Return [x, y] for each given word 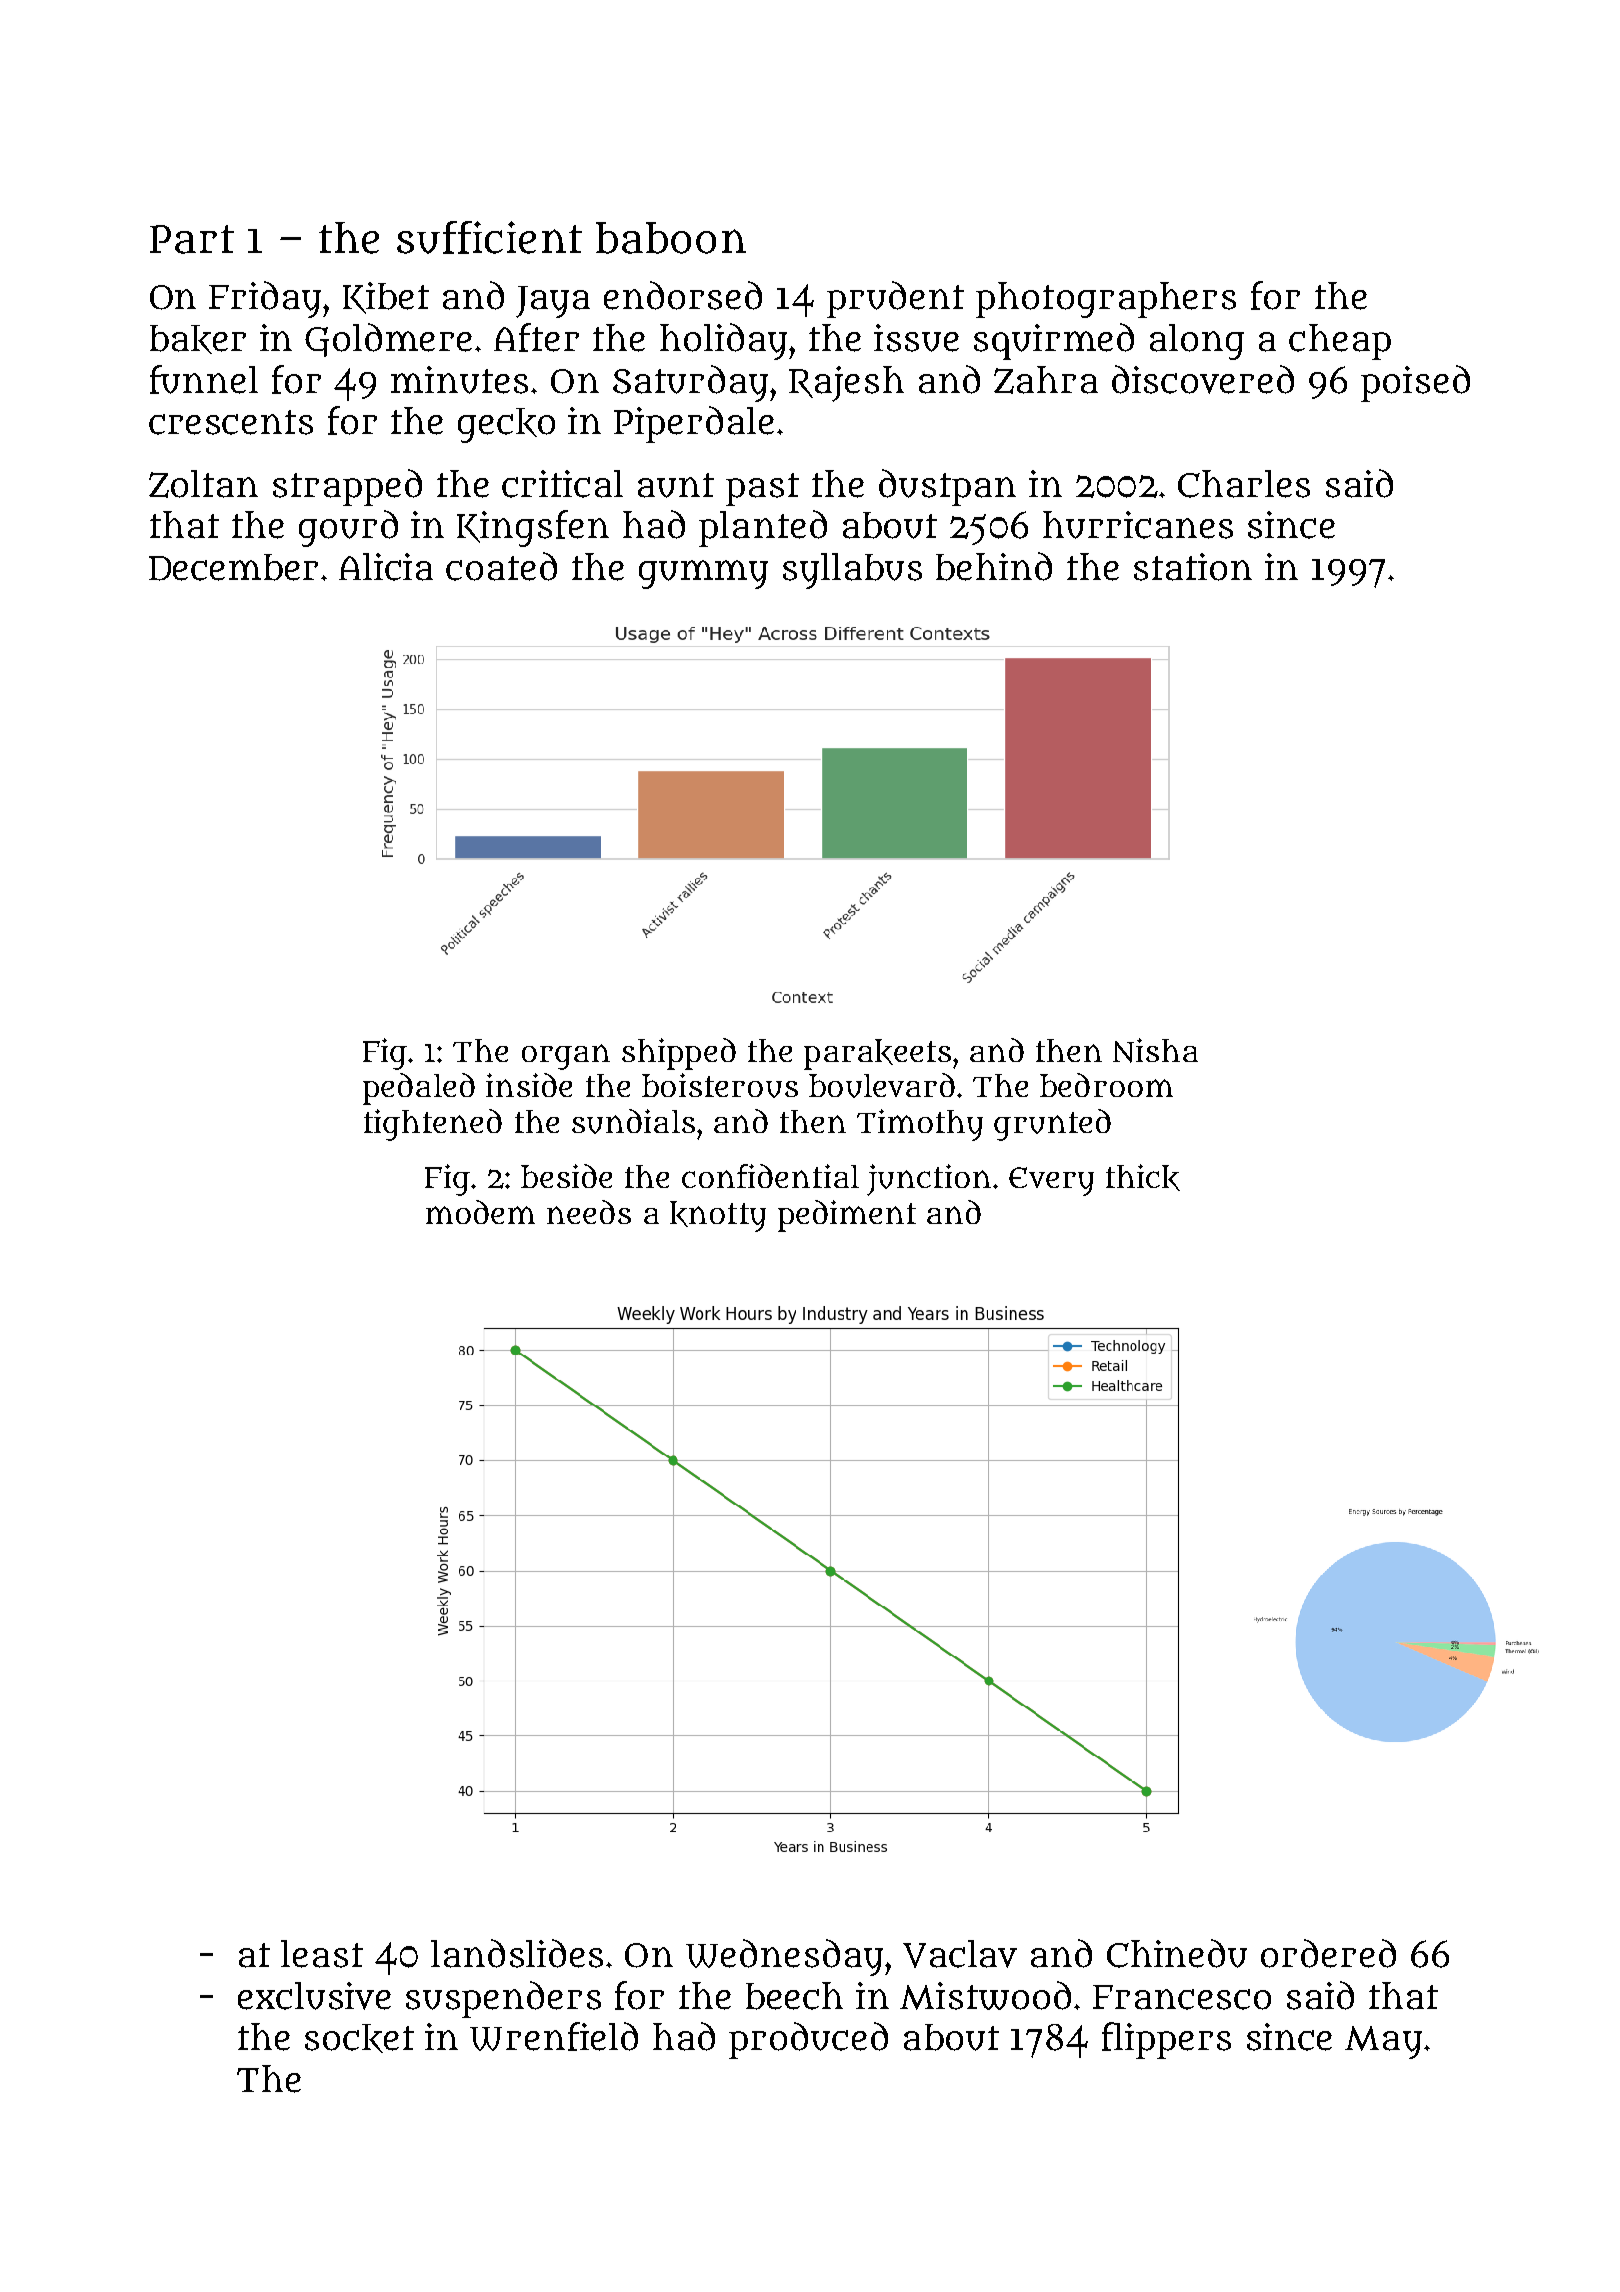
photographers [1106, 300]
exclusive [314, 1996]
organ [566, 1057]
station [1193, 567]
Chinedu [1177, 1953]
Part [192, 239]
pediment [847, 1216]
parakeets [877, 1054]
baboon [671, 238]
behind [994, 566]
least [322, 1954]
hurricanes [1138, 525]
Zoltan [203, 484]
